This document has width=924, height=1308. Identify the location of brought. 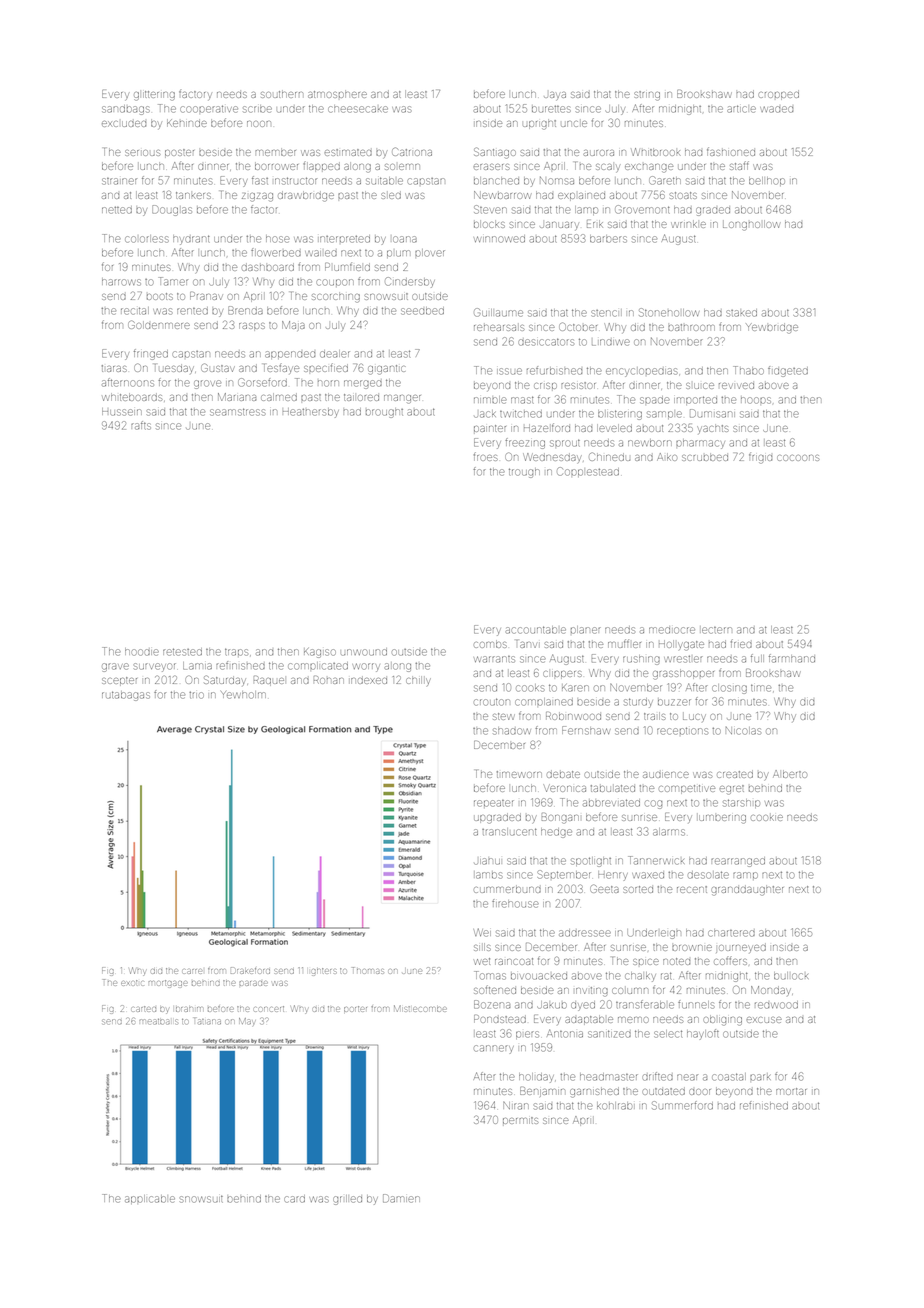
(384, 413).
